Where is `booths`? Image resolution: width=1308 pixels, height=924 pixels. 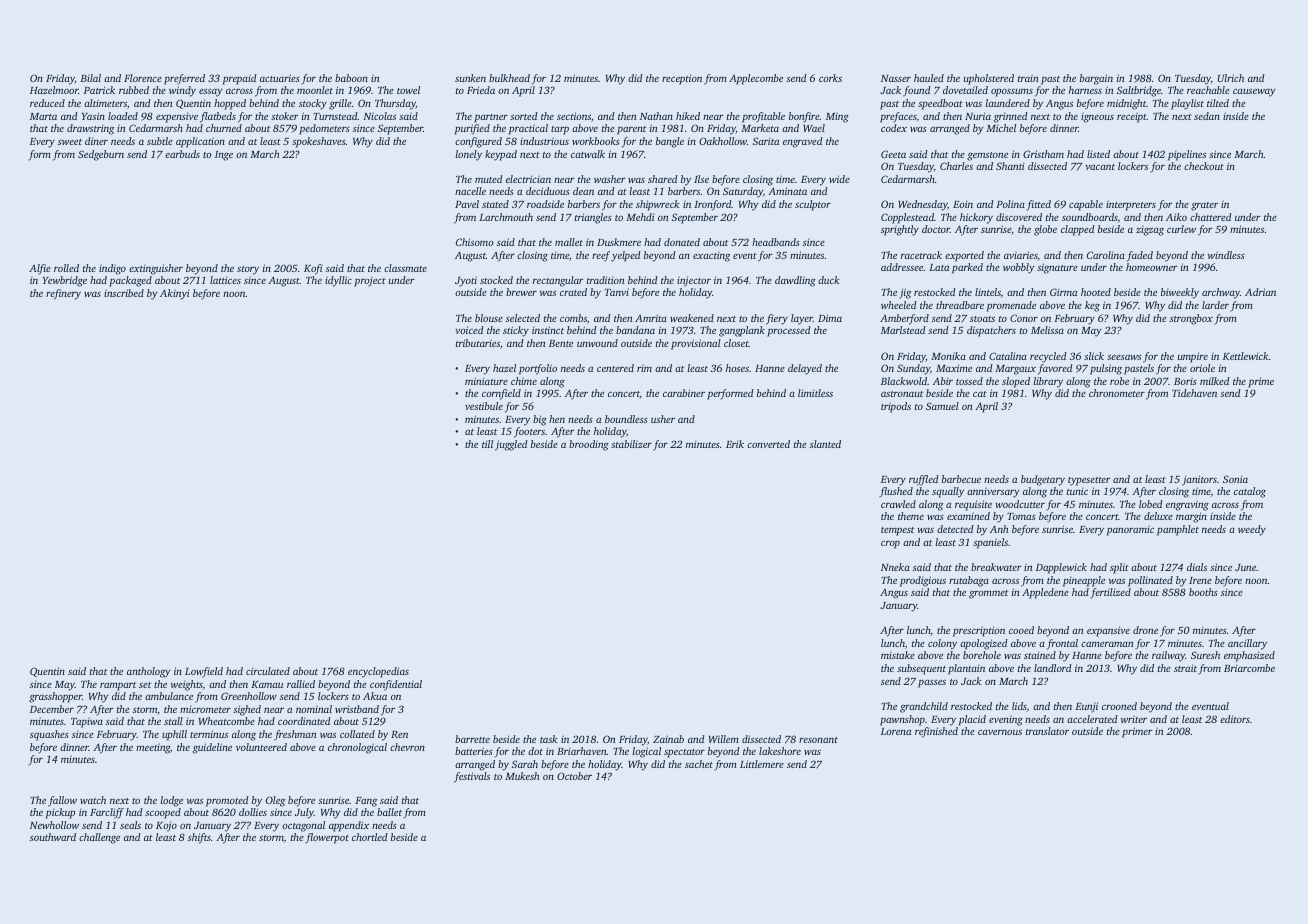
booths is located at coordinates (1203, 592).
